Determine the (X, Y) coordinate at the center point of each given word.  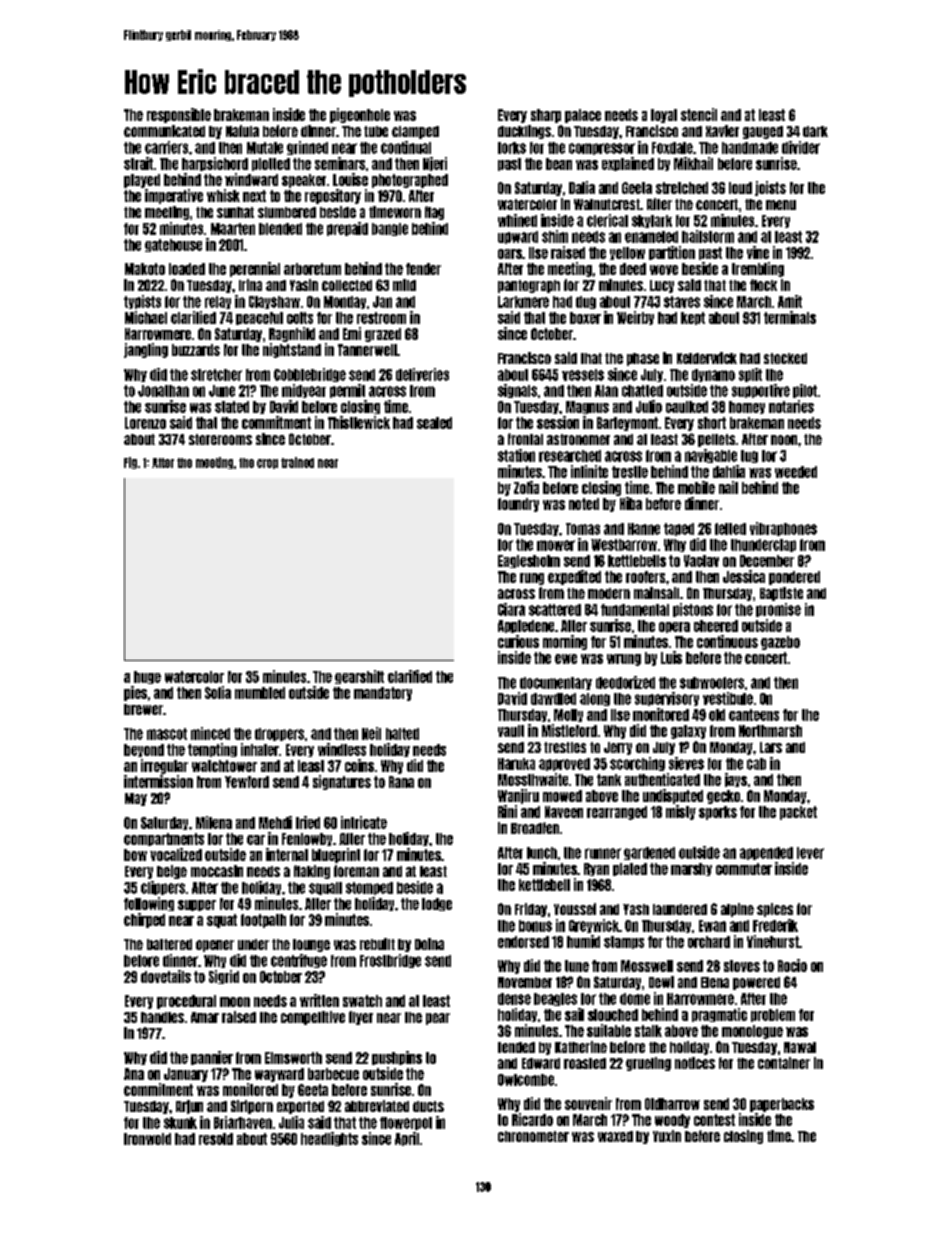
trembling (758, 269)
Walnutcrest (607, 204)
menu (781, 205)
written (319, 1000)
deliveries (422, 374)
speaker (304, 181)
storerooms (220, 439)
